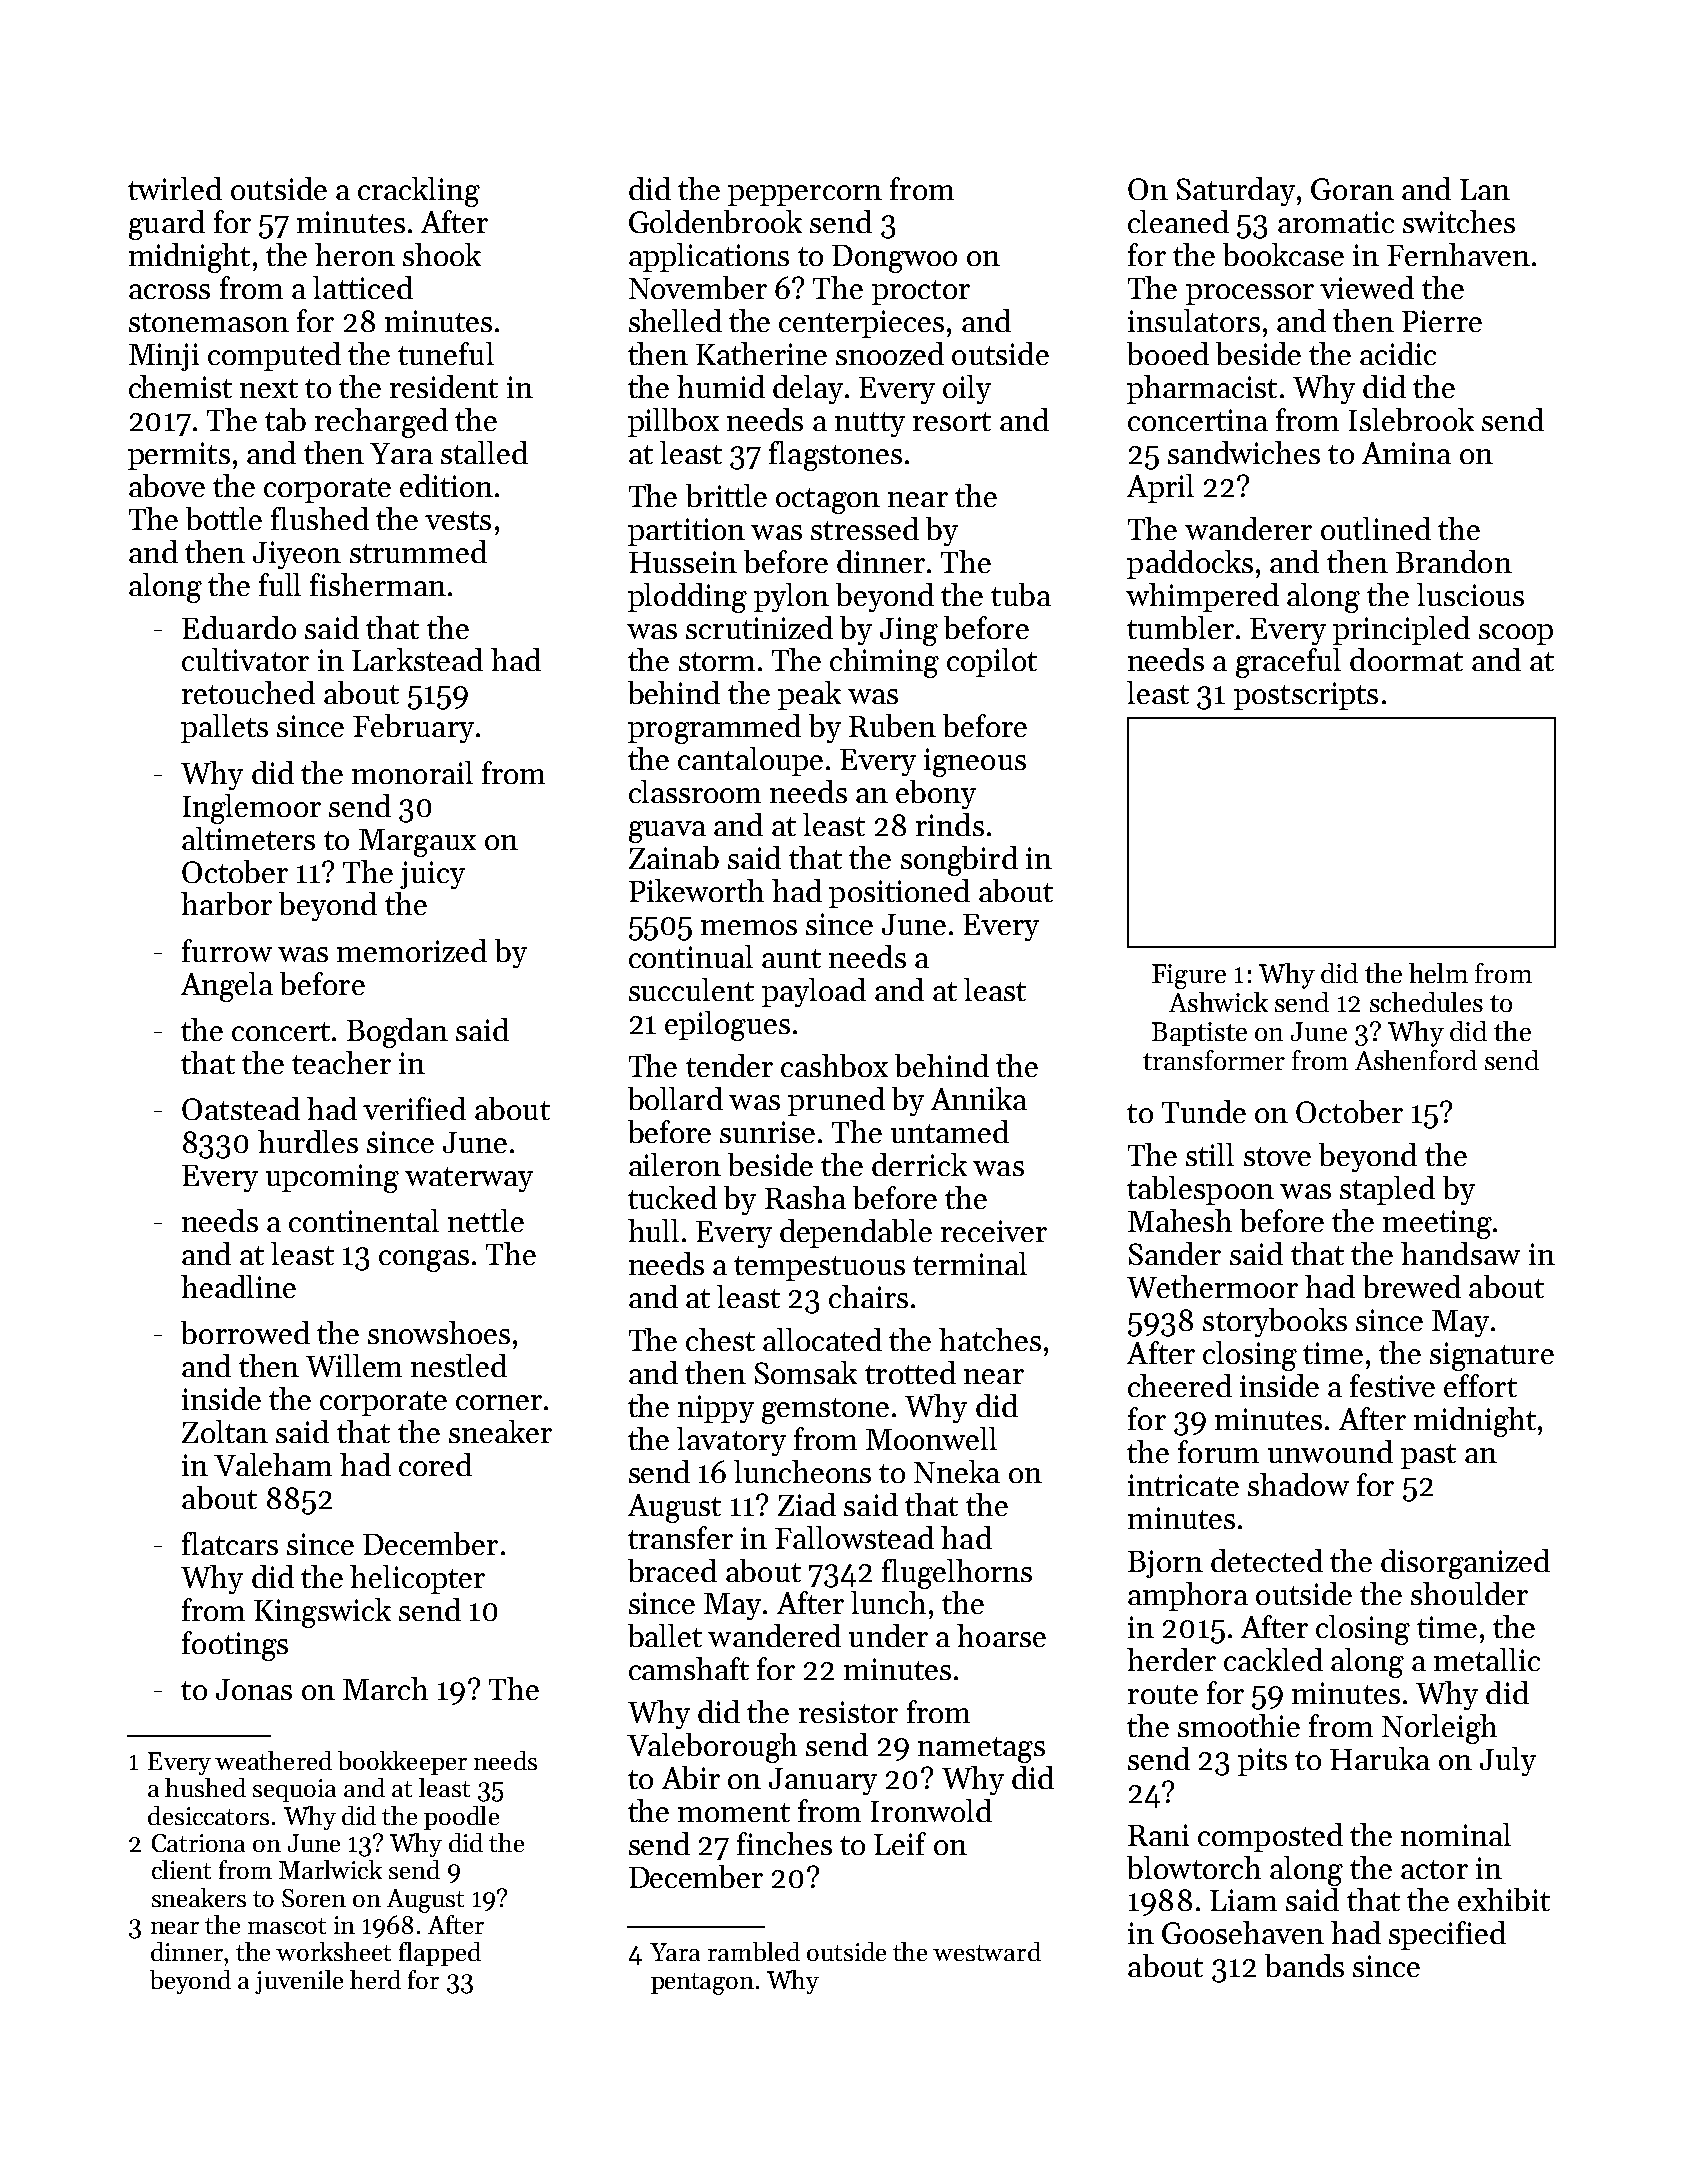 The image size is (1683, 2178). What do you see at coordinates (990, 1339) in the screenshot?
I see `hatches` at bounding box center [990, 1339].
